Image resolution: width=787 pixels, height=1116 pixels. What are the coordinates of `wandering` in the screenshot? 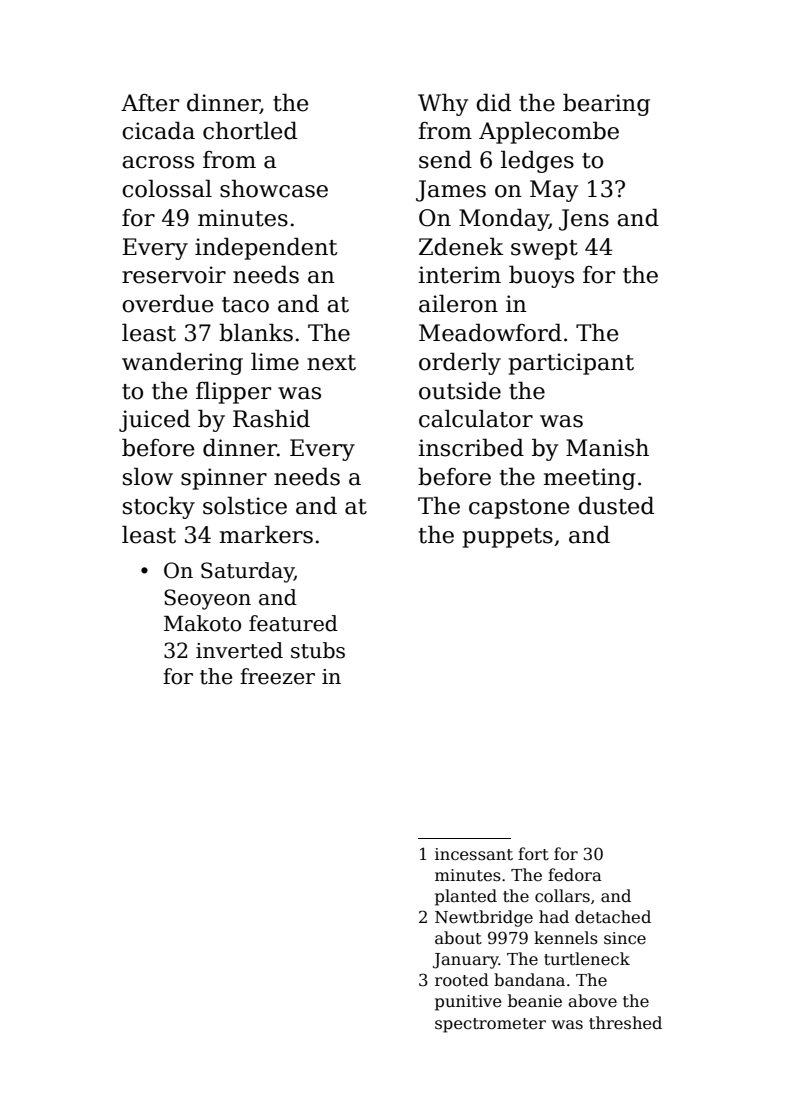 It's located at (182, 363).
